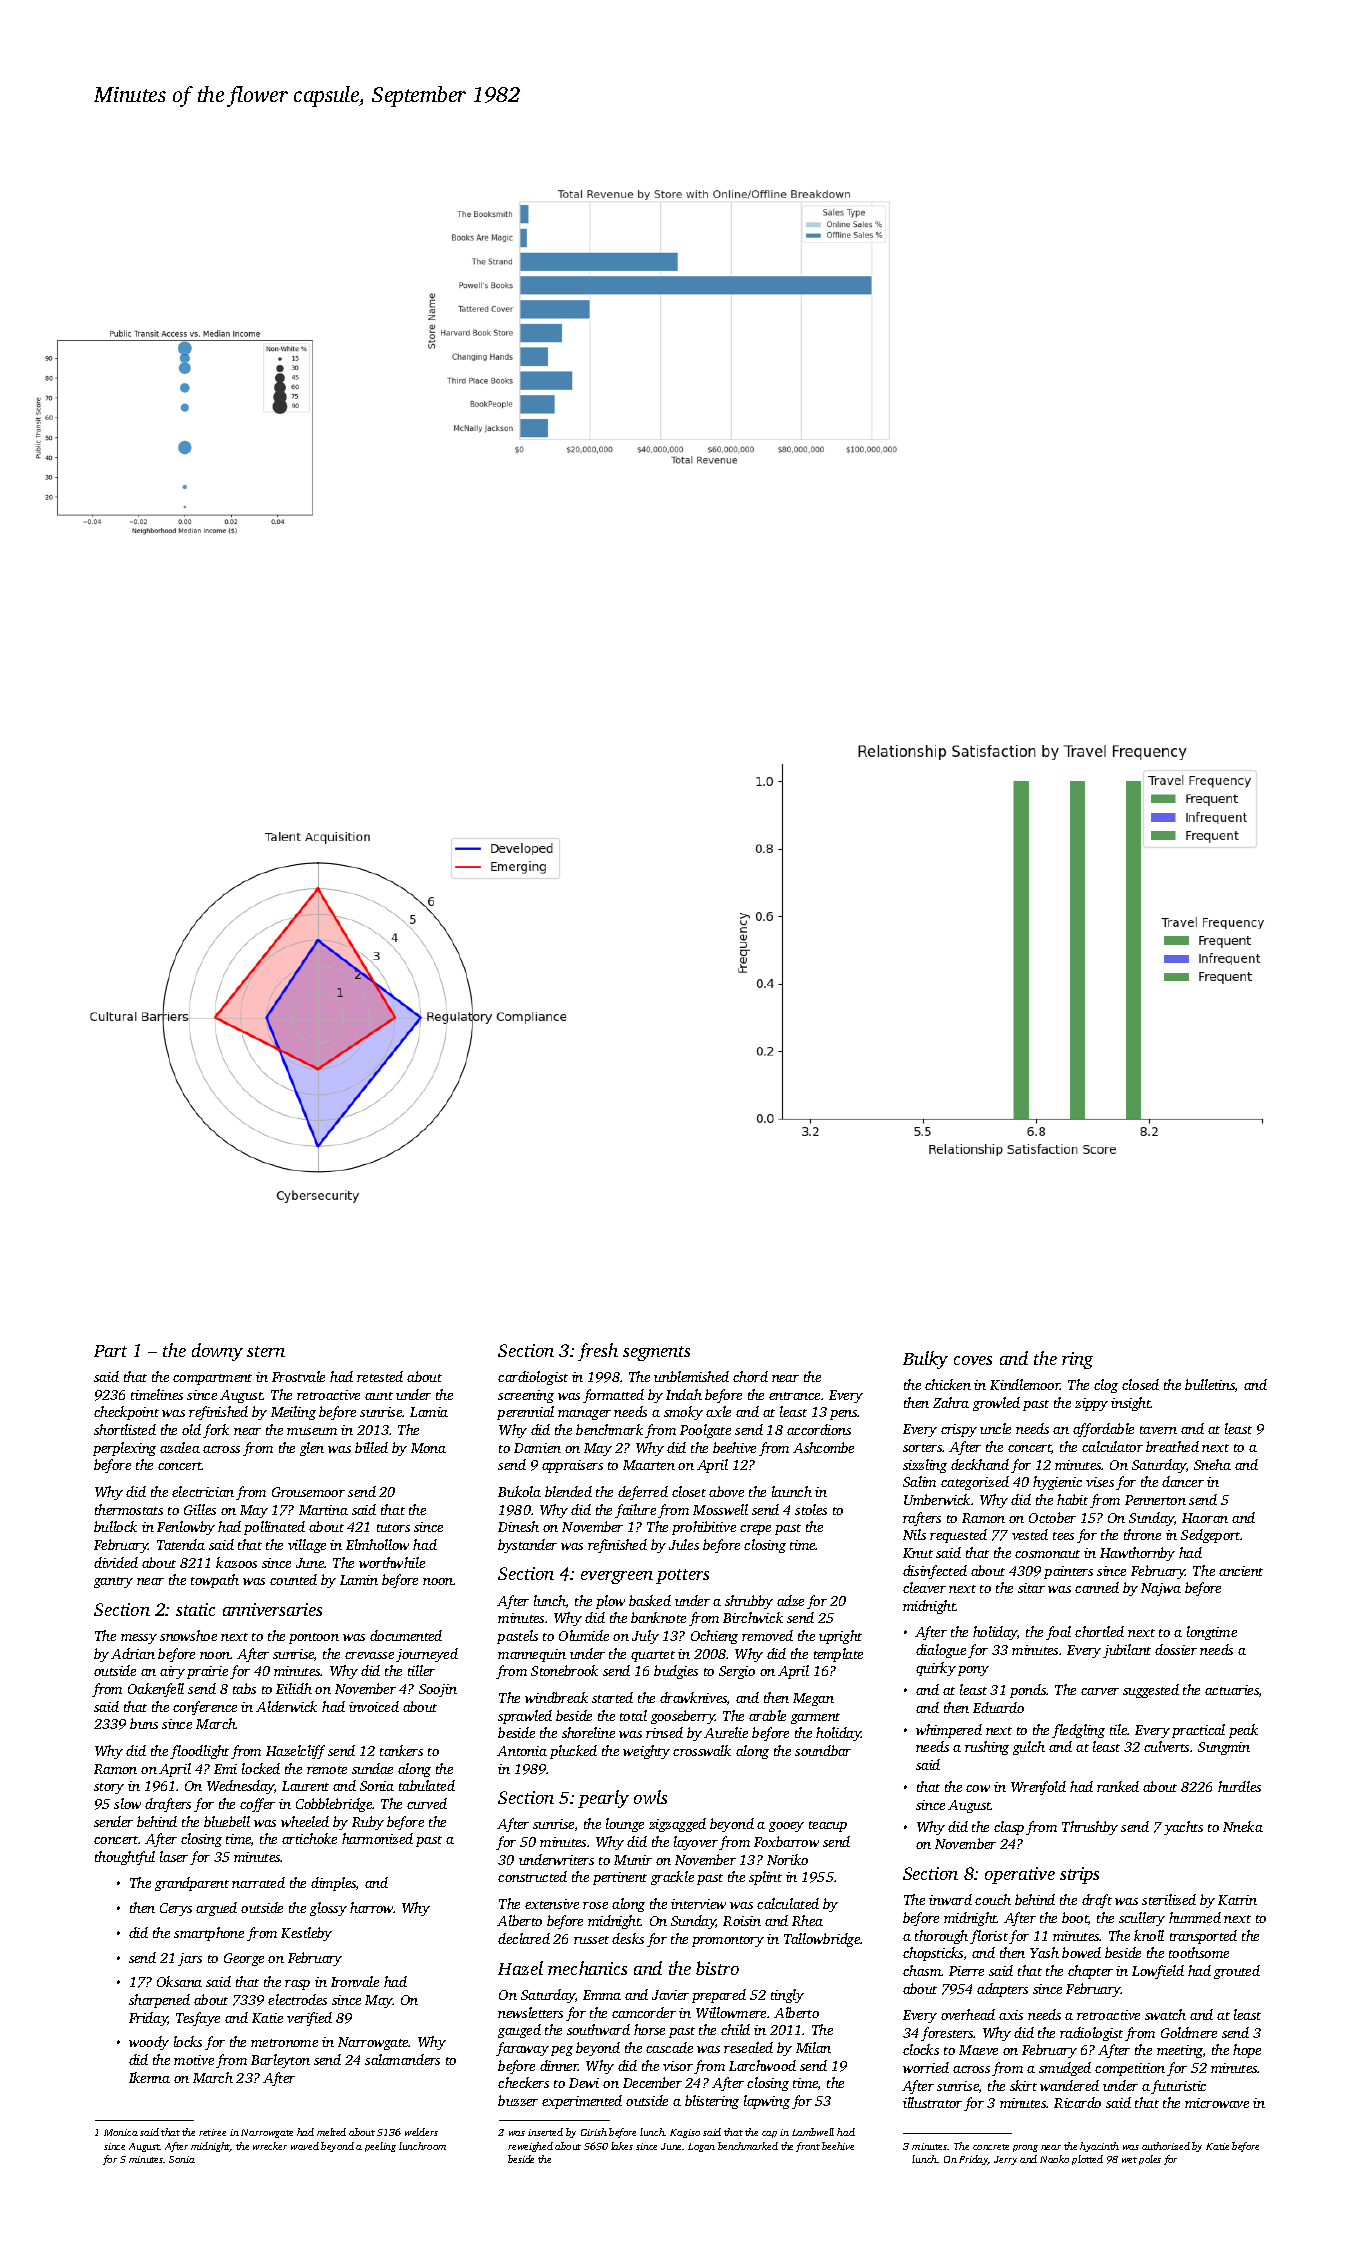 The width and height of the image is (1364, 2246). Describe the element at coordinates (125, 1858) in the image. I see `thoughtful` at that location.
